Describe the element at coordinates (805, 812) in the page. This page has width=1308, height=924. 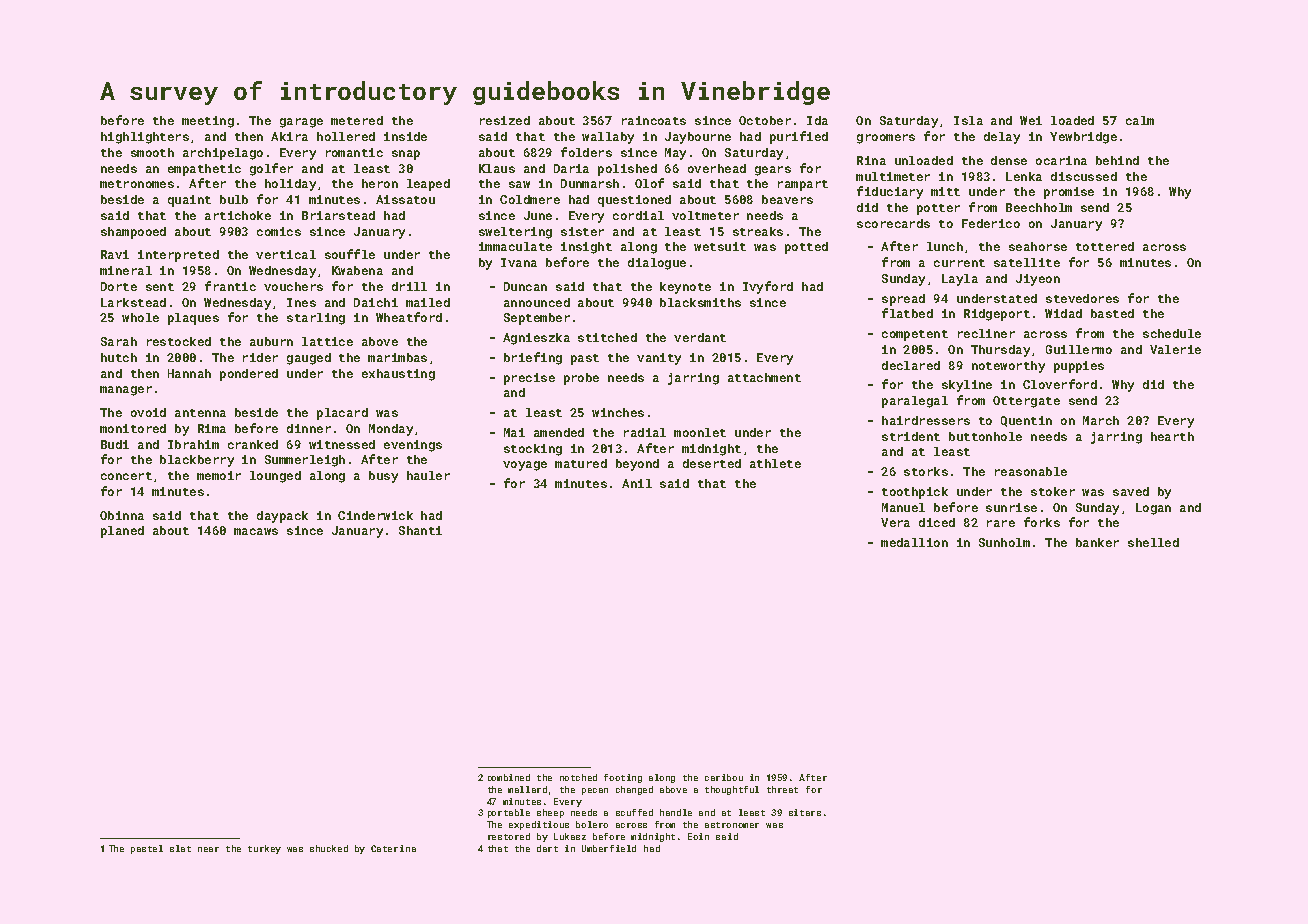
I see `sitars` at that location.
